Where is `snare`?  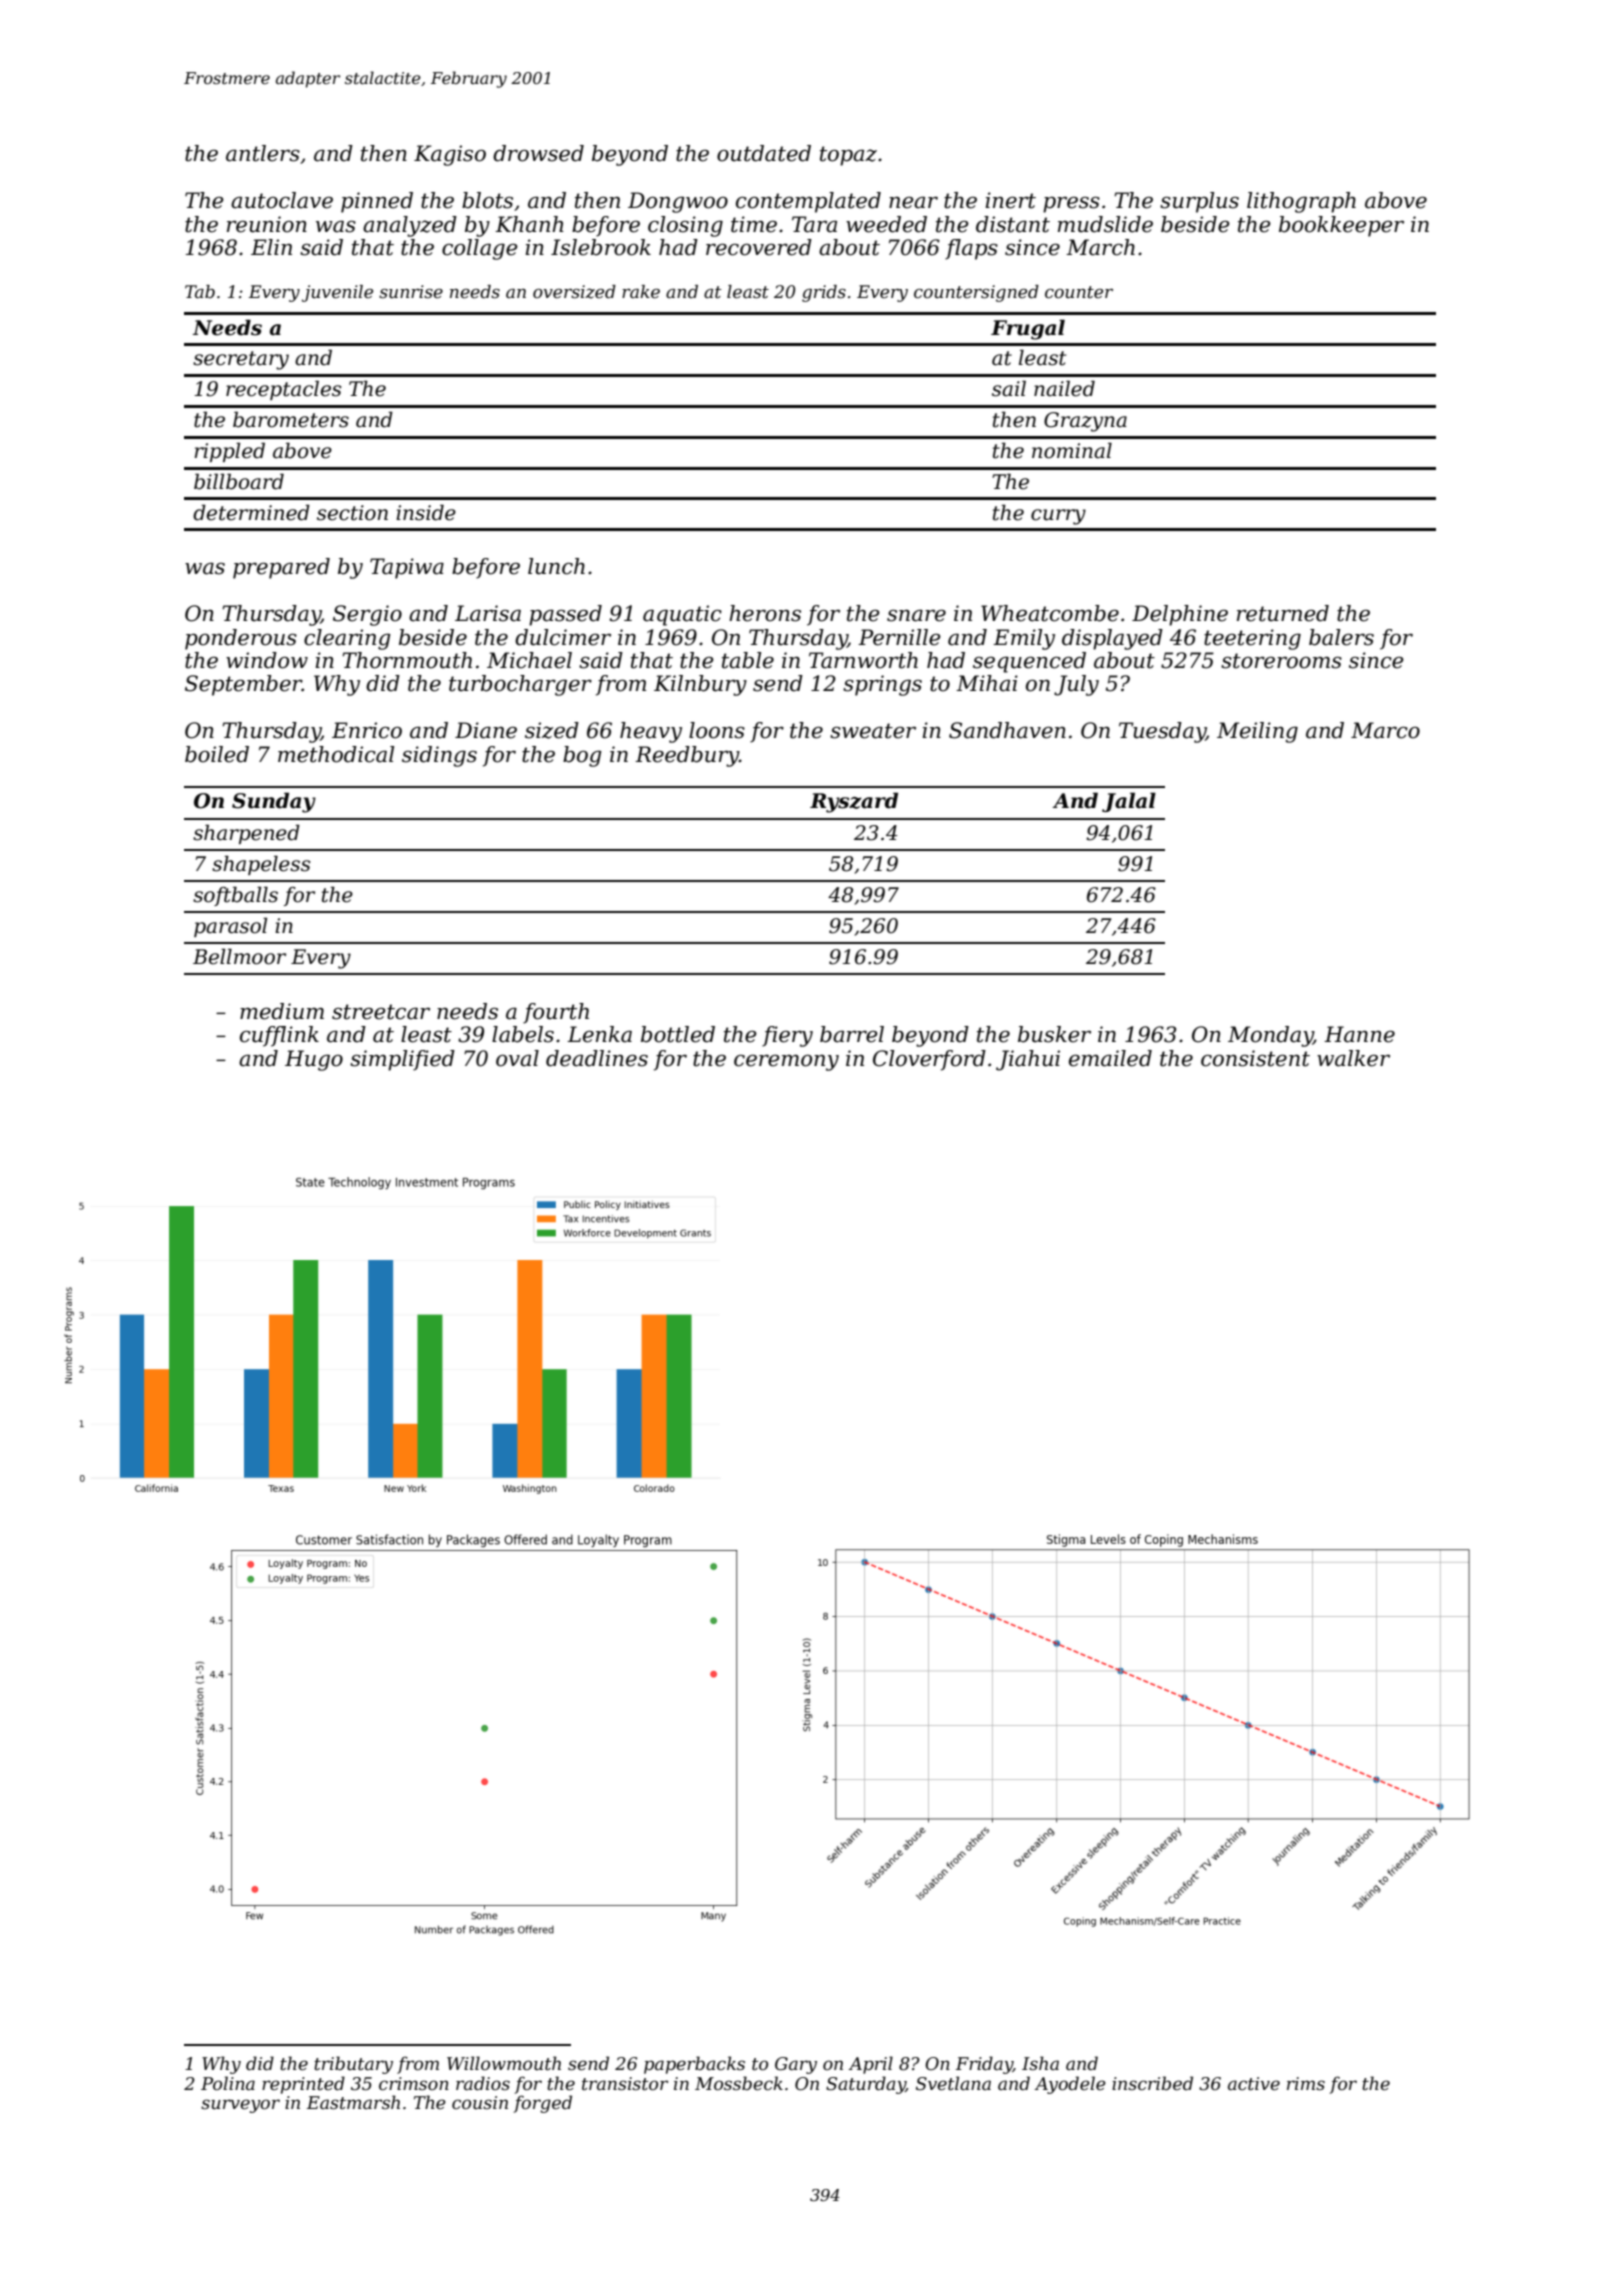 snare is located at coordinates (916, 615).
